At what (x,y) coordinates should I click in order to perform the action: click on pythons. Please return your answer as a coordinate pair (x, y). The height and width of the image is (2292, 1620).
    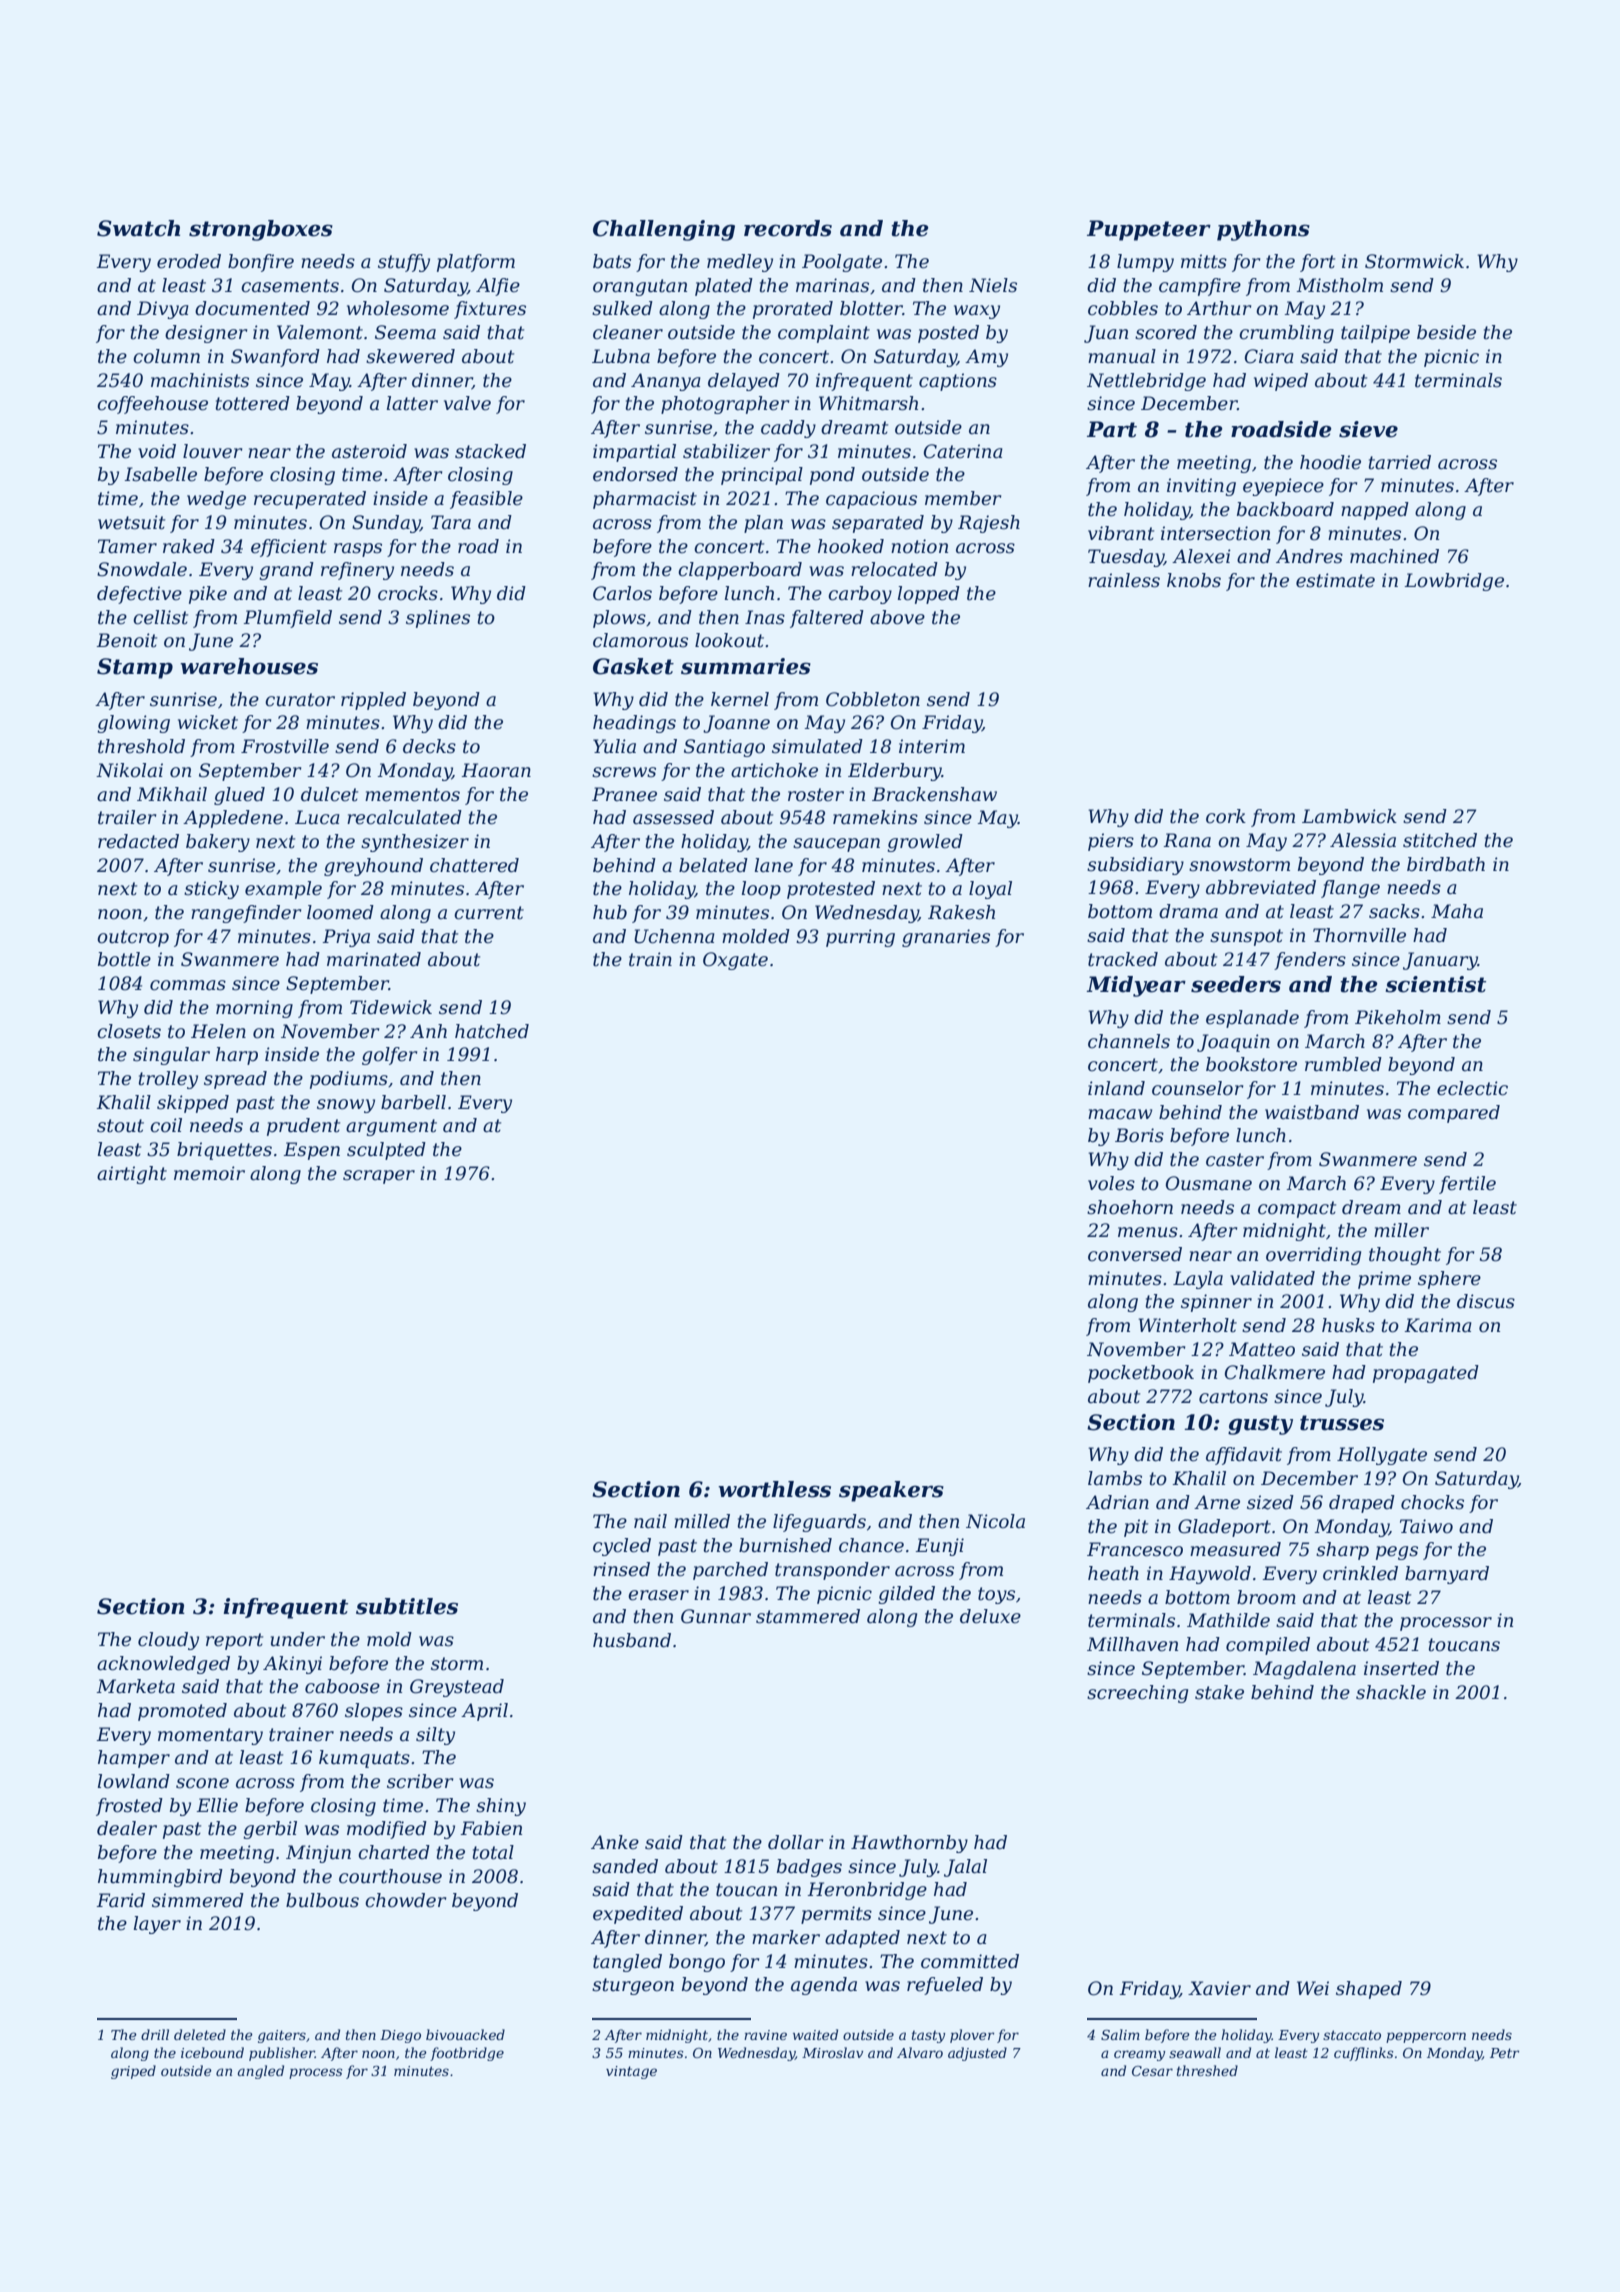
    Looking at the image, I should click on (1263, 230).
